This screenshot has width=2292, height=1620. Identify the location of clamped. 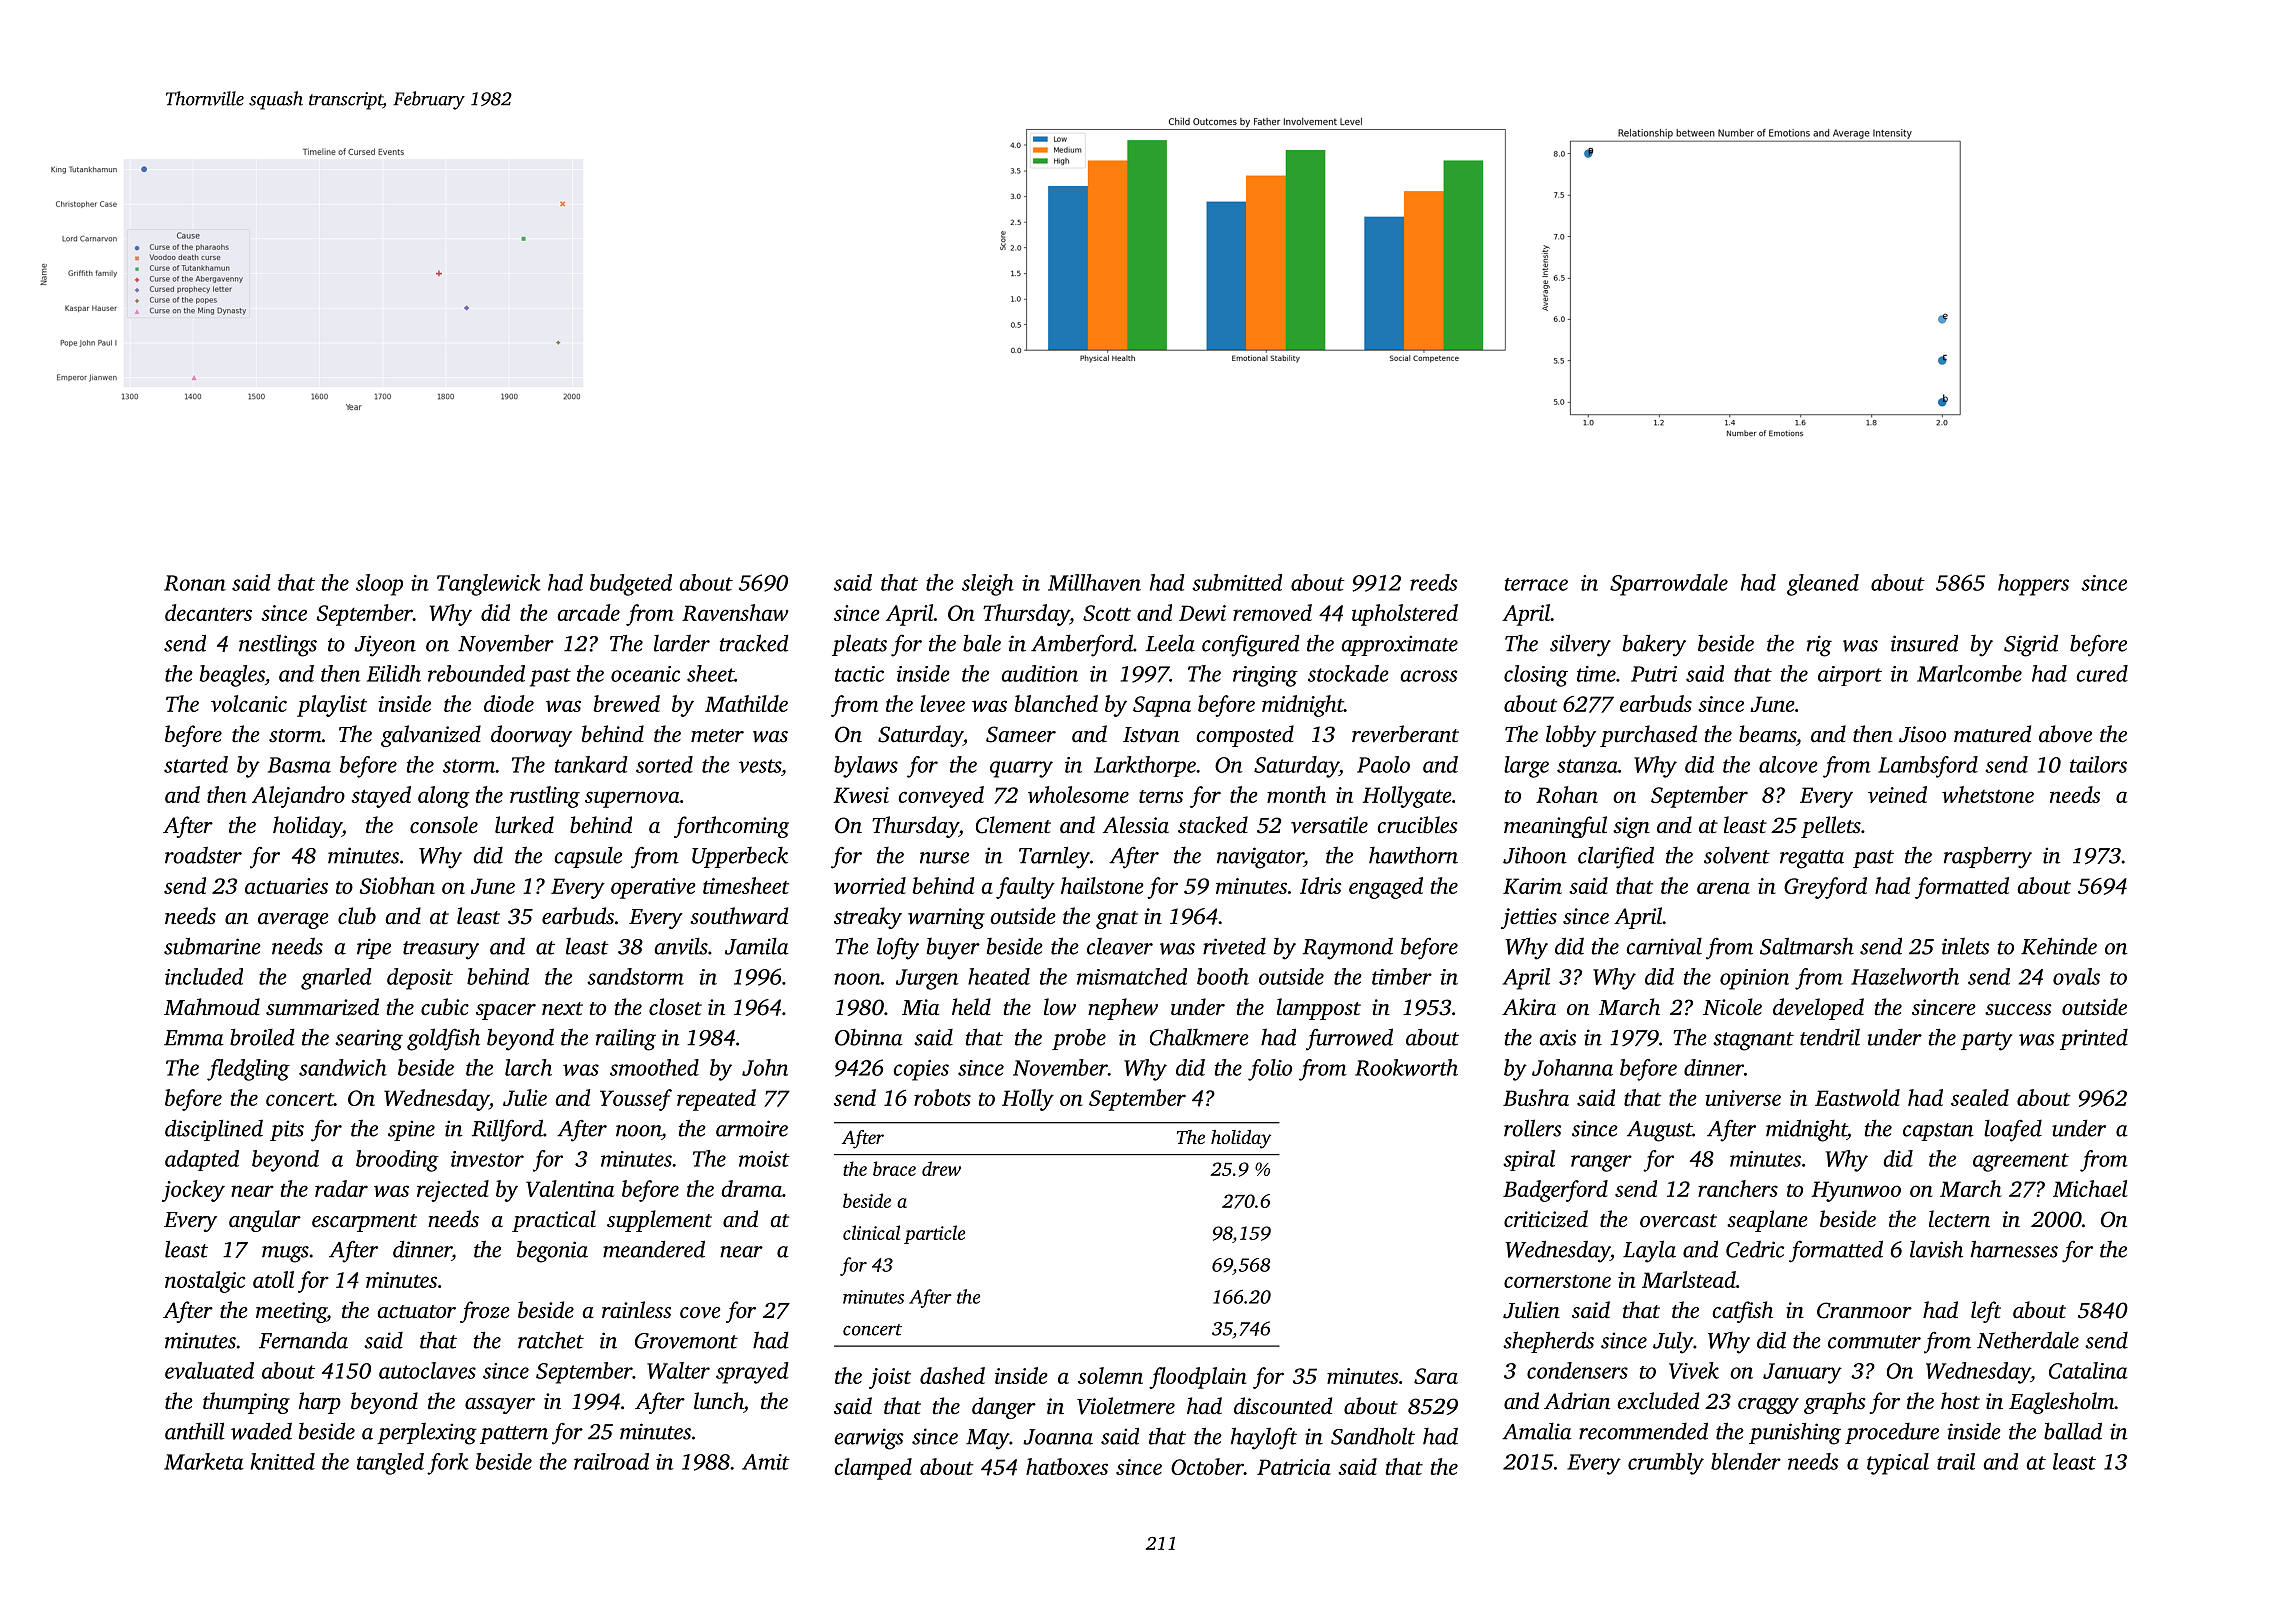
(873, 1469).
